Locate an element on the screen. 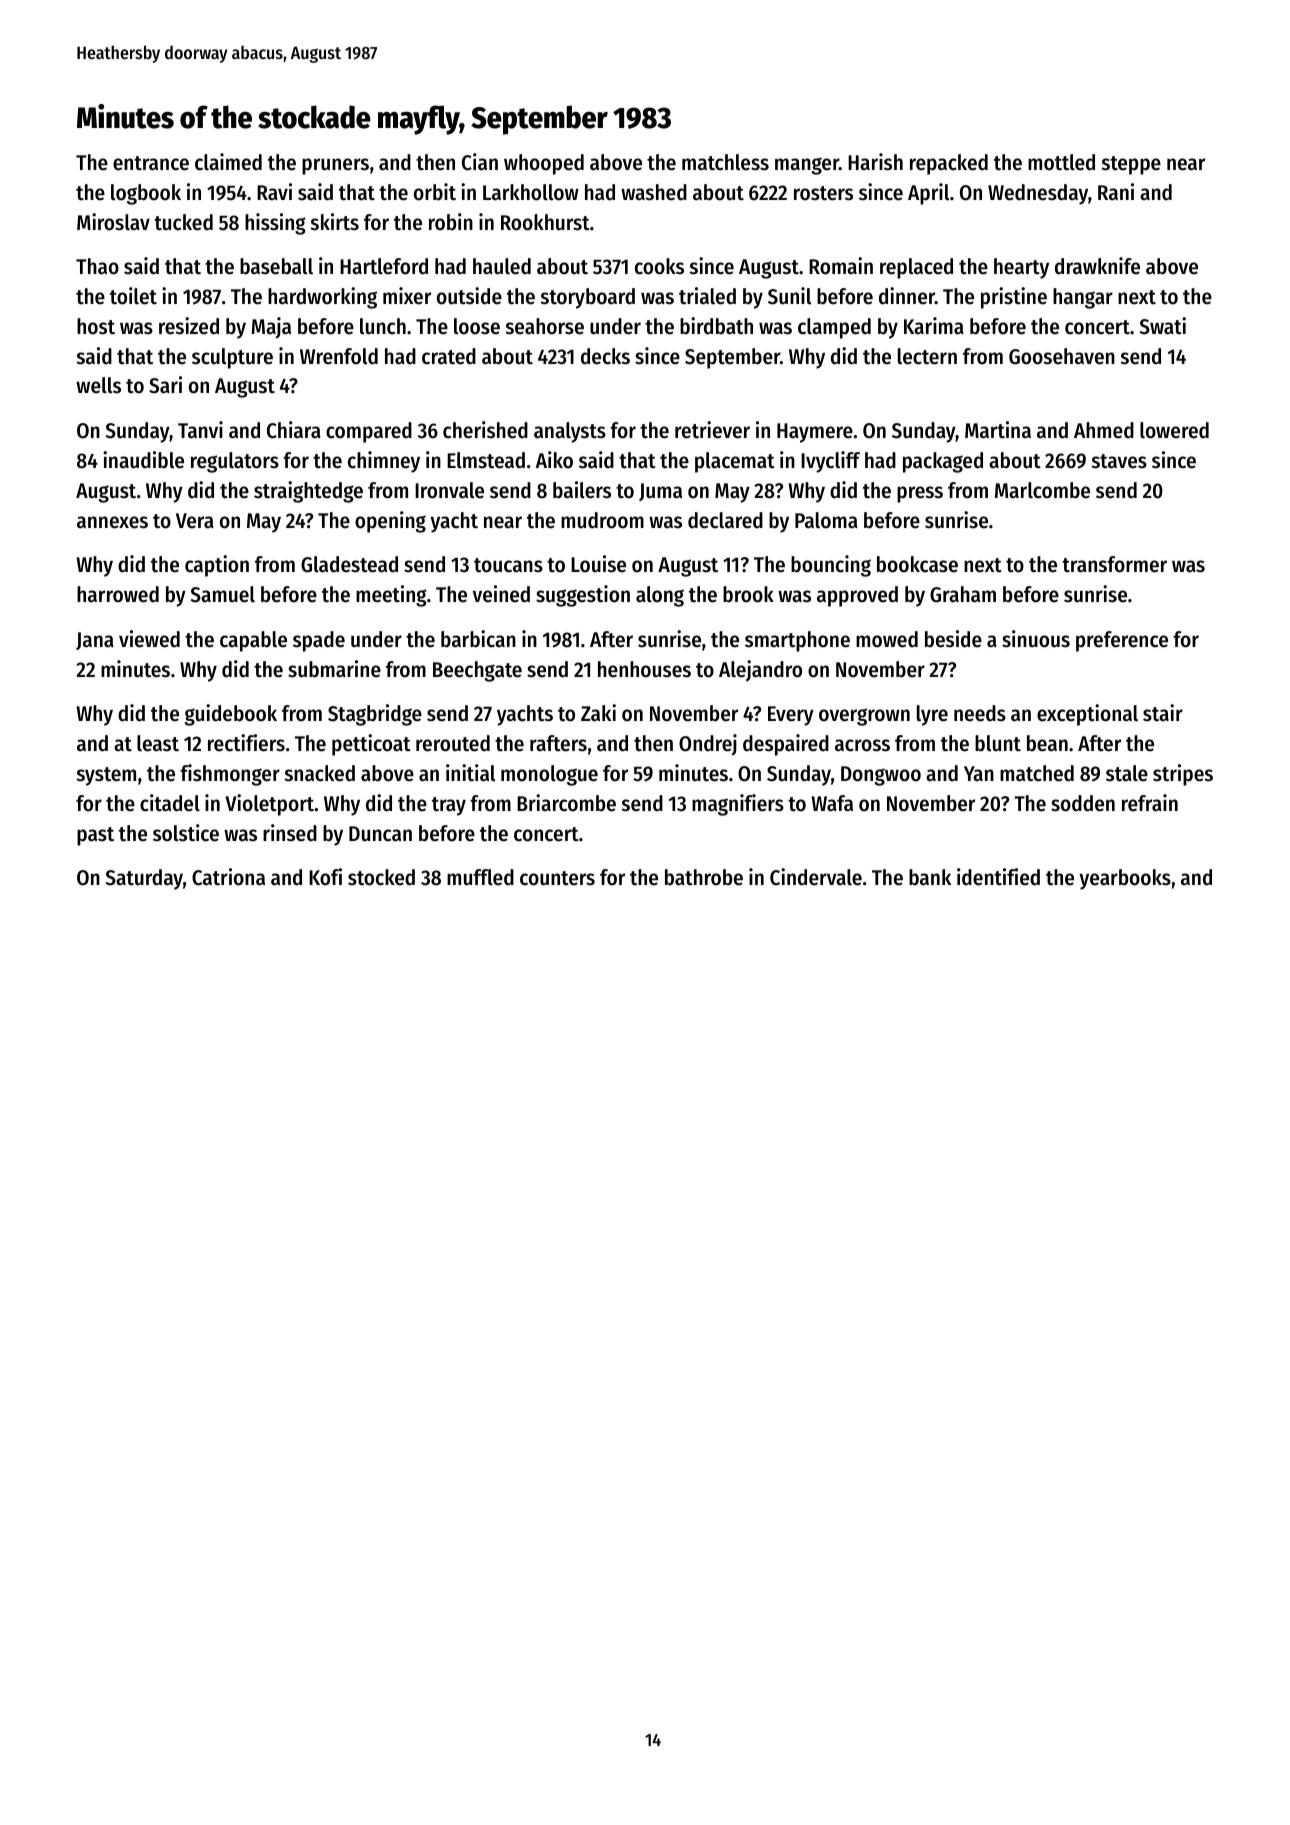 Image resolution: width=1290 pixels, height=1825 pixels. manger is located at coordinates (807, 166).
